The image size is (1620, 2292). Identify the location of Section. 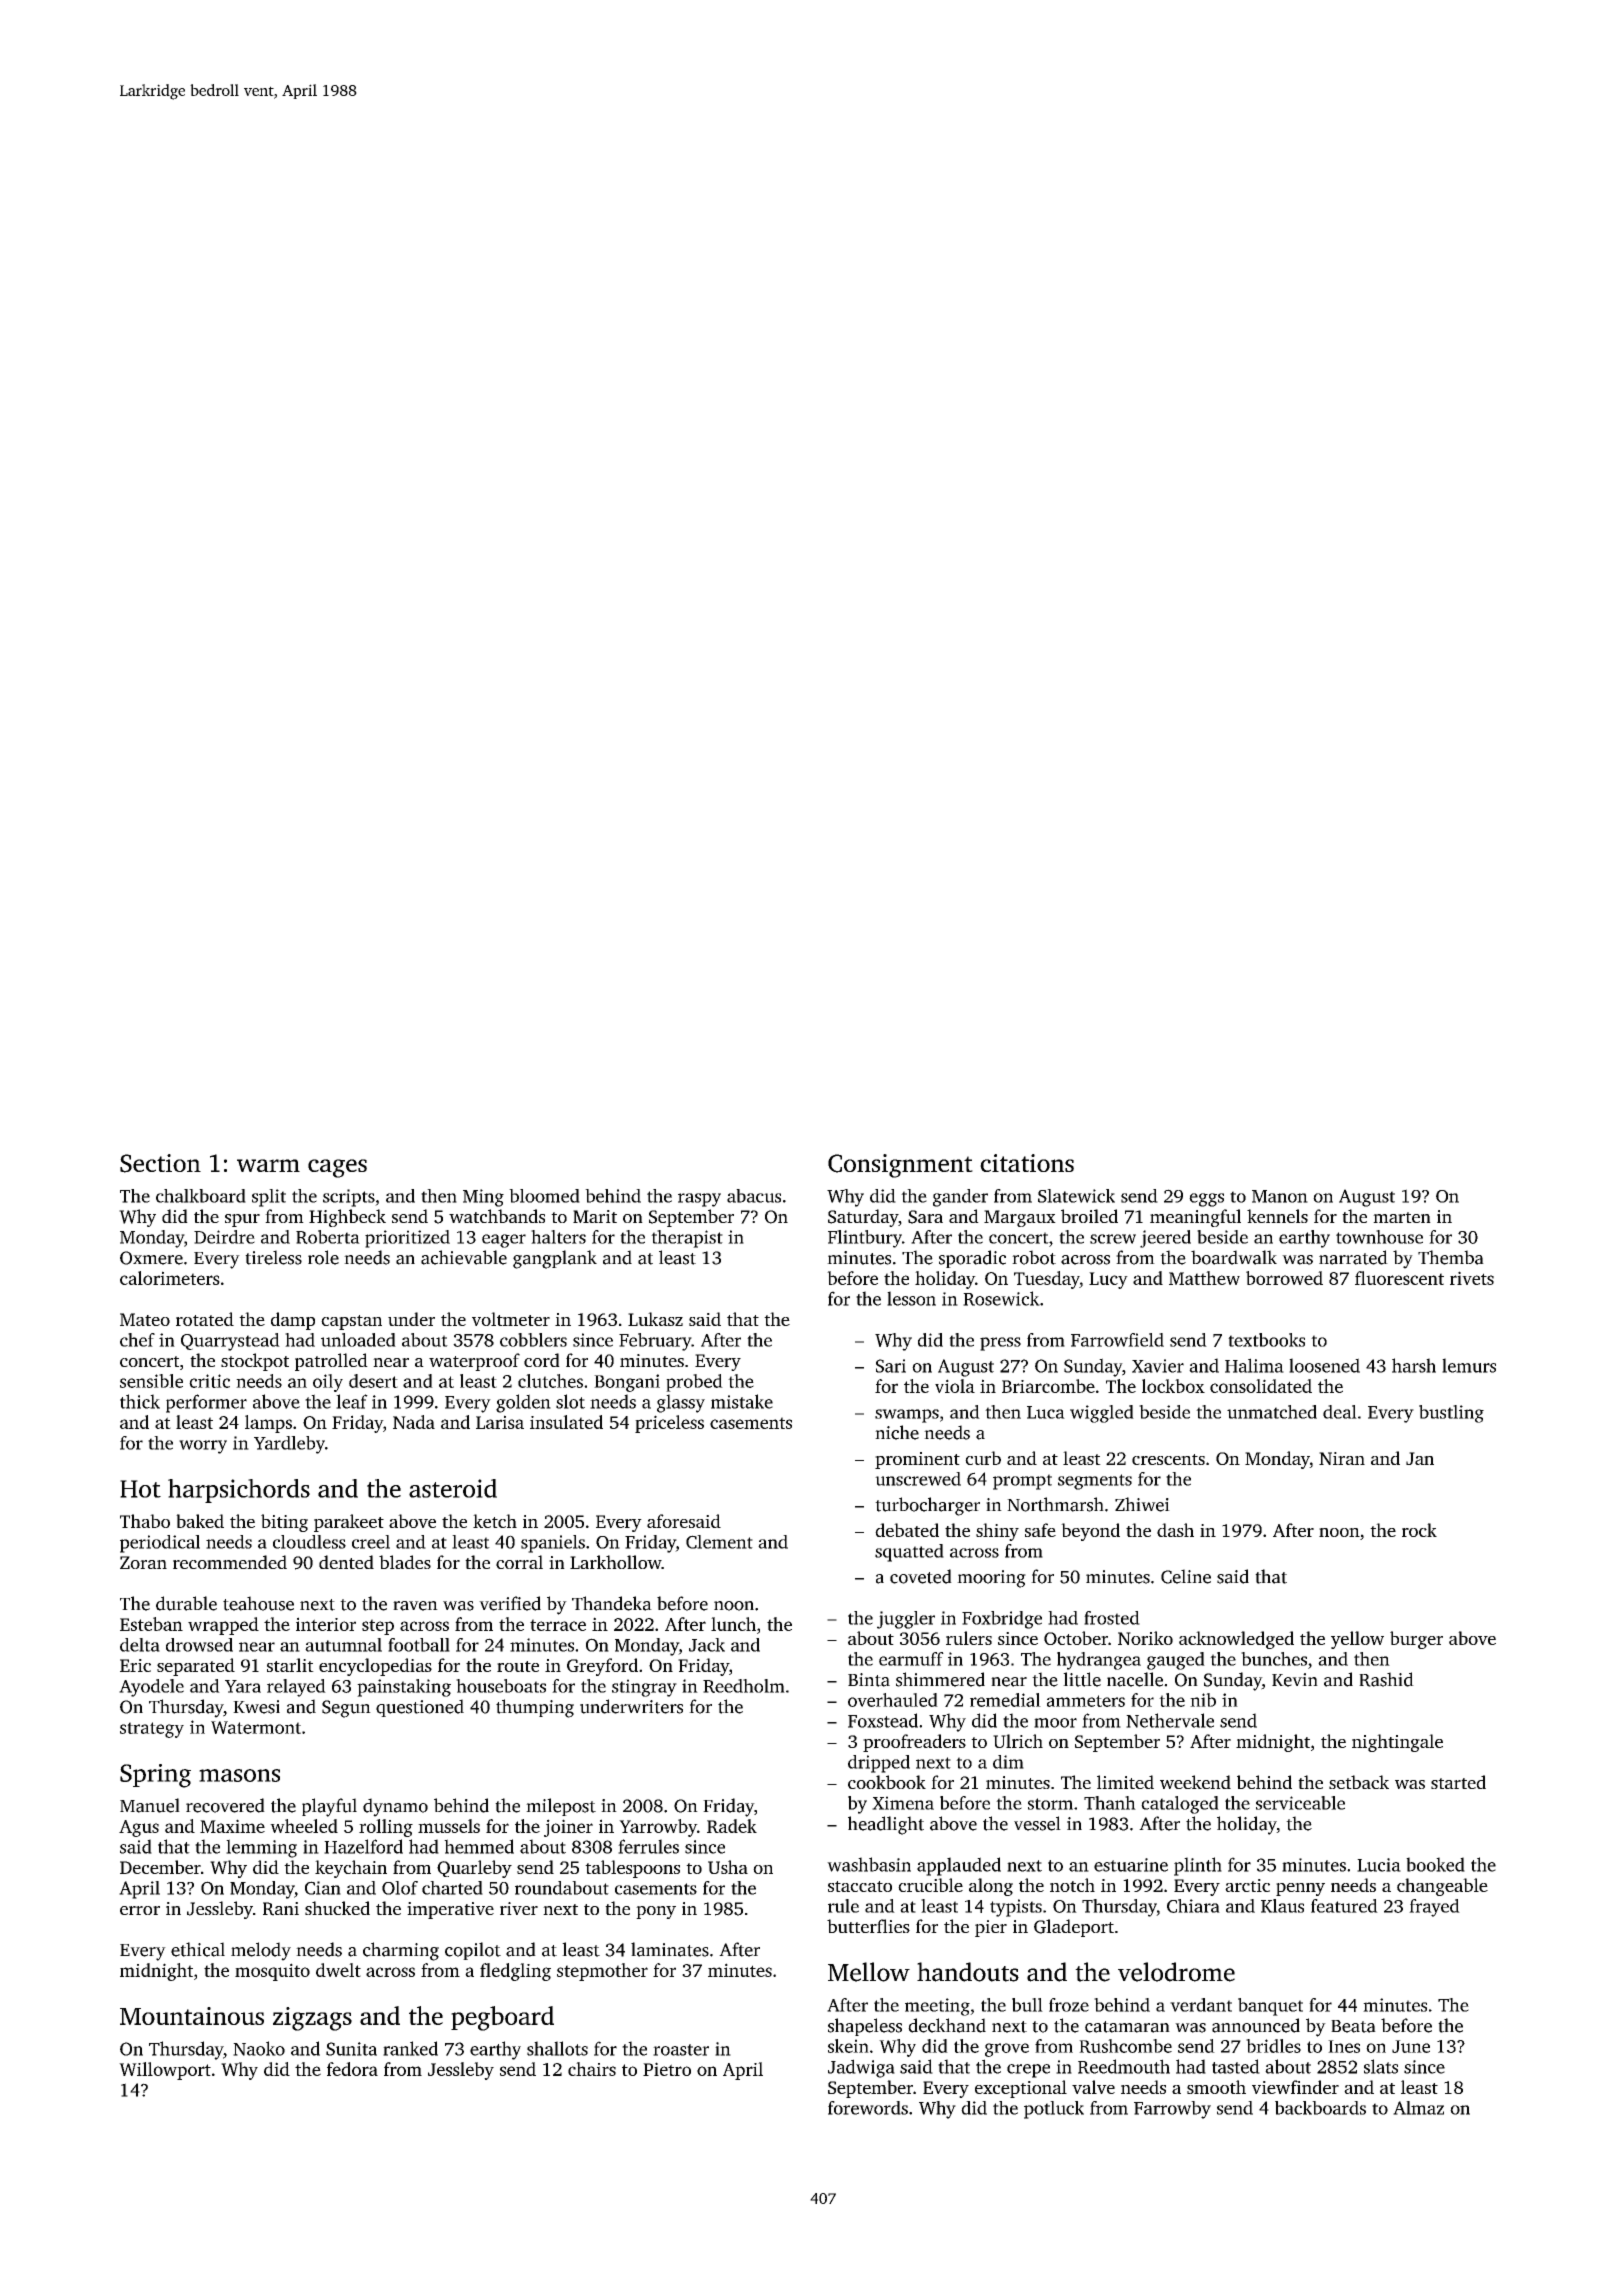
(160, 1163).
